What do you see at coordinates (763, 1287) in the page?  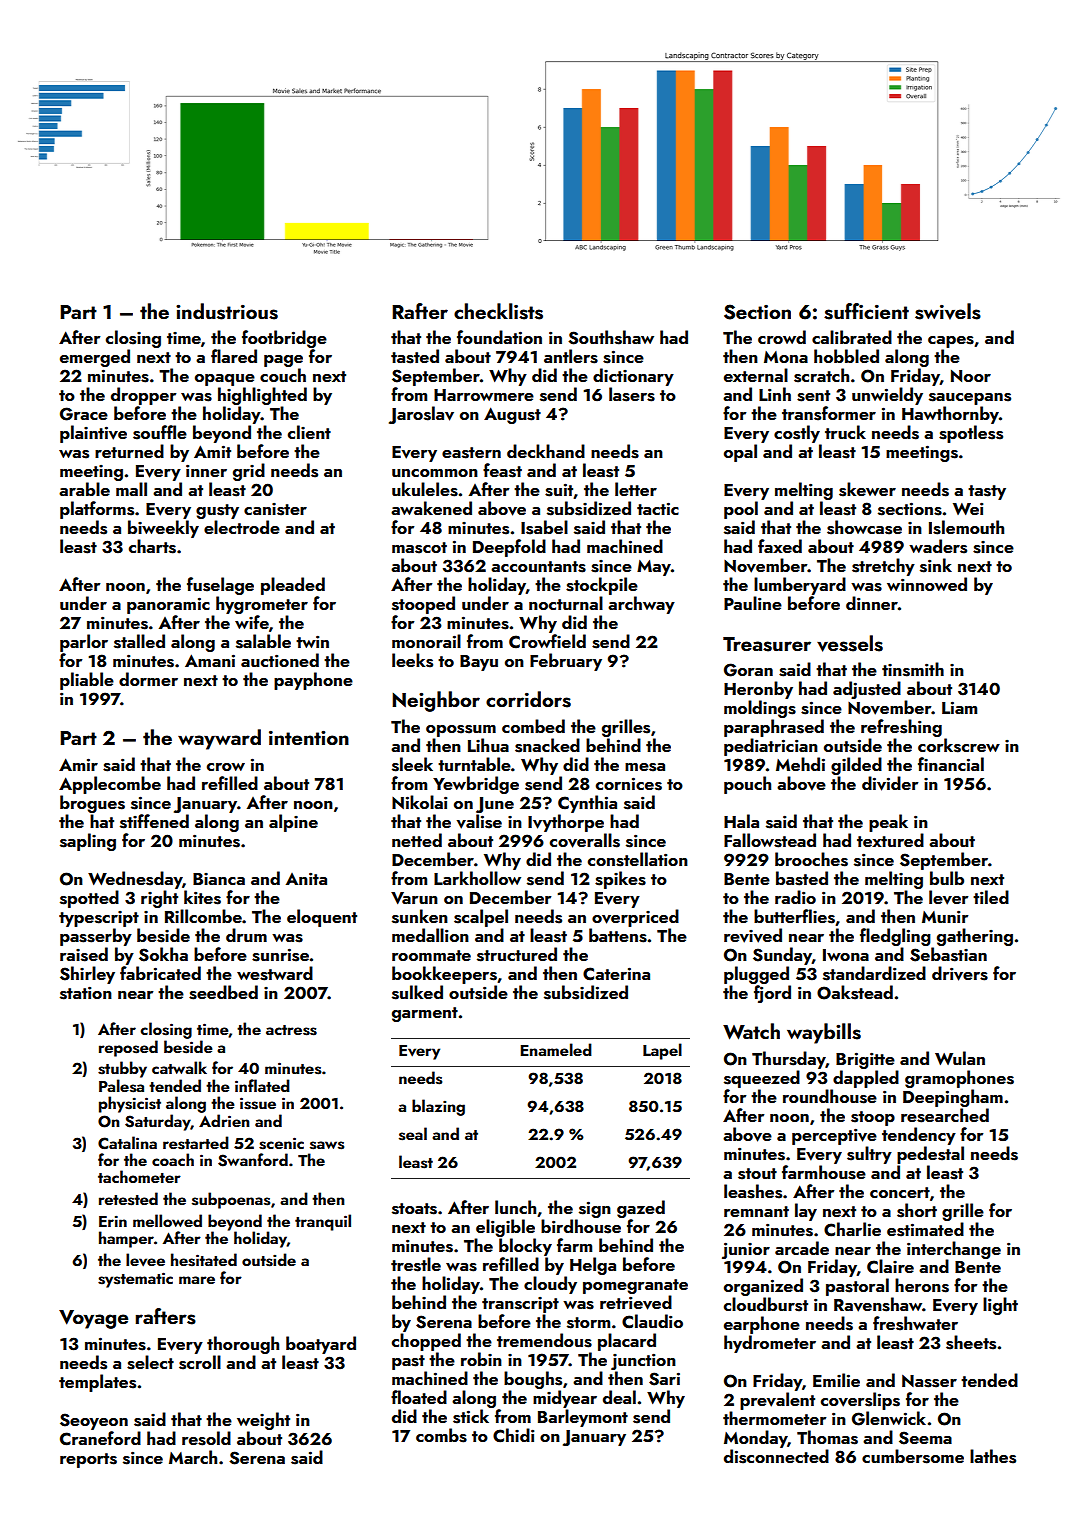 I see `organized` at bounding box center [763, 1287].
